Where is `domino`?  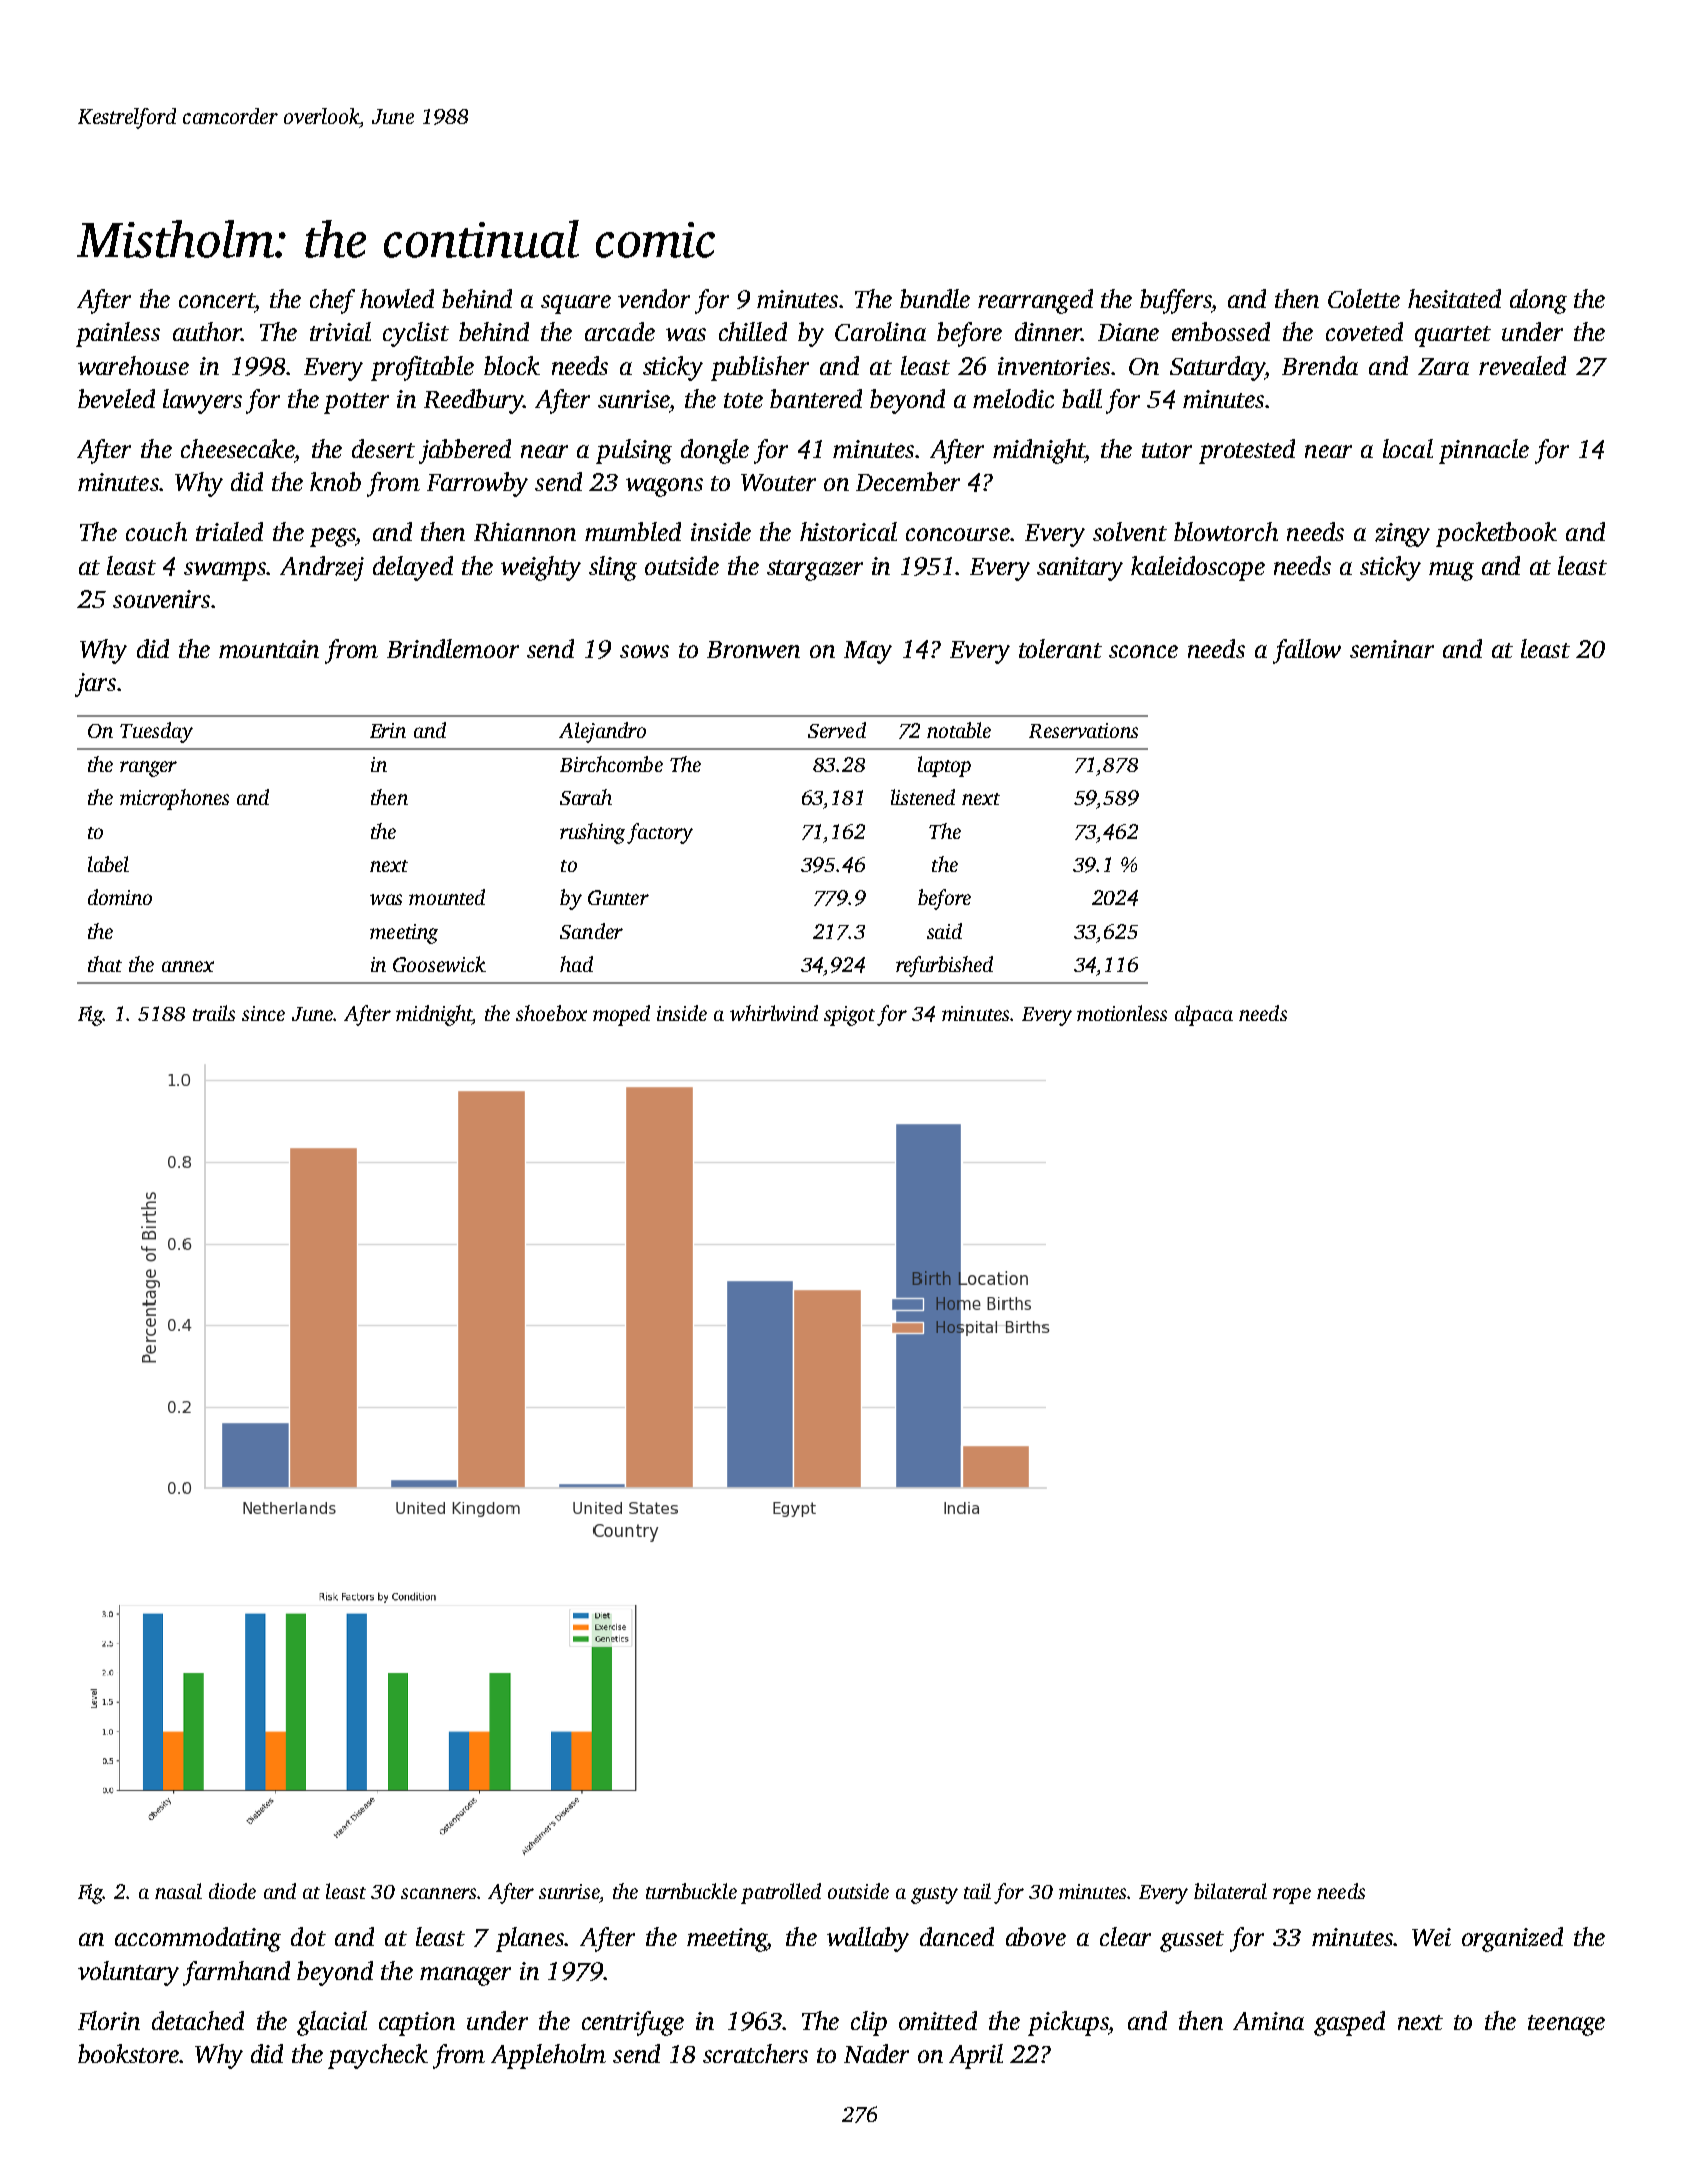
domino is located at coordinates (120, 897).
